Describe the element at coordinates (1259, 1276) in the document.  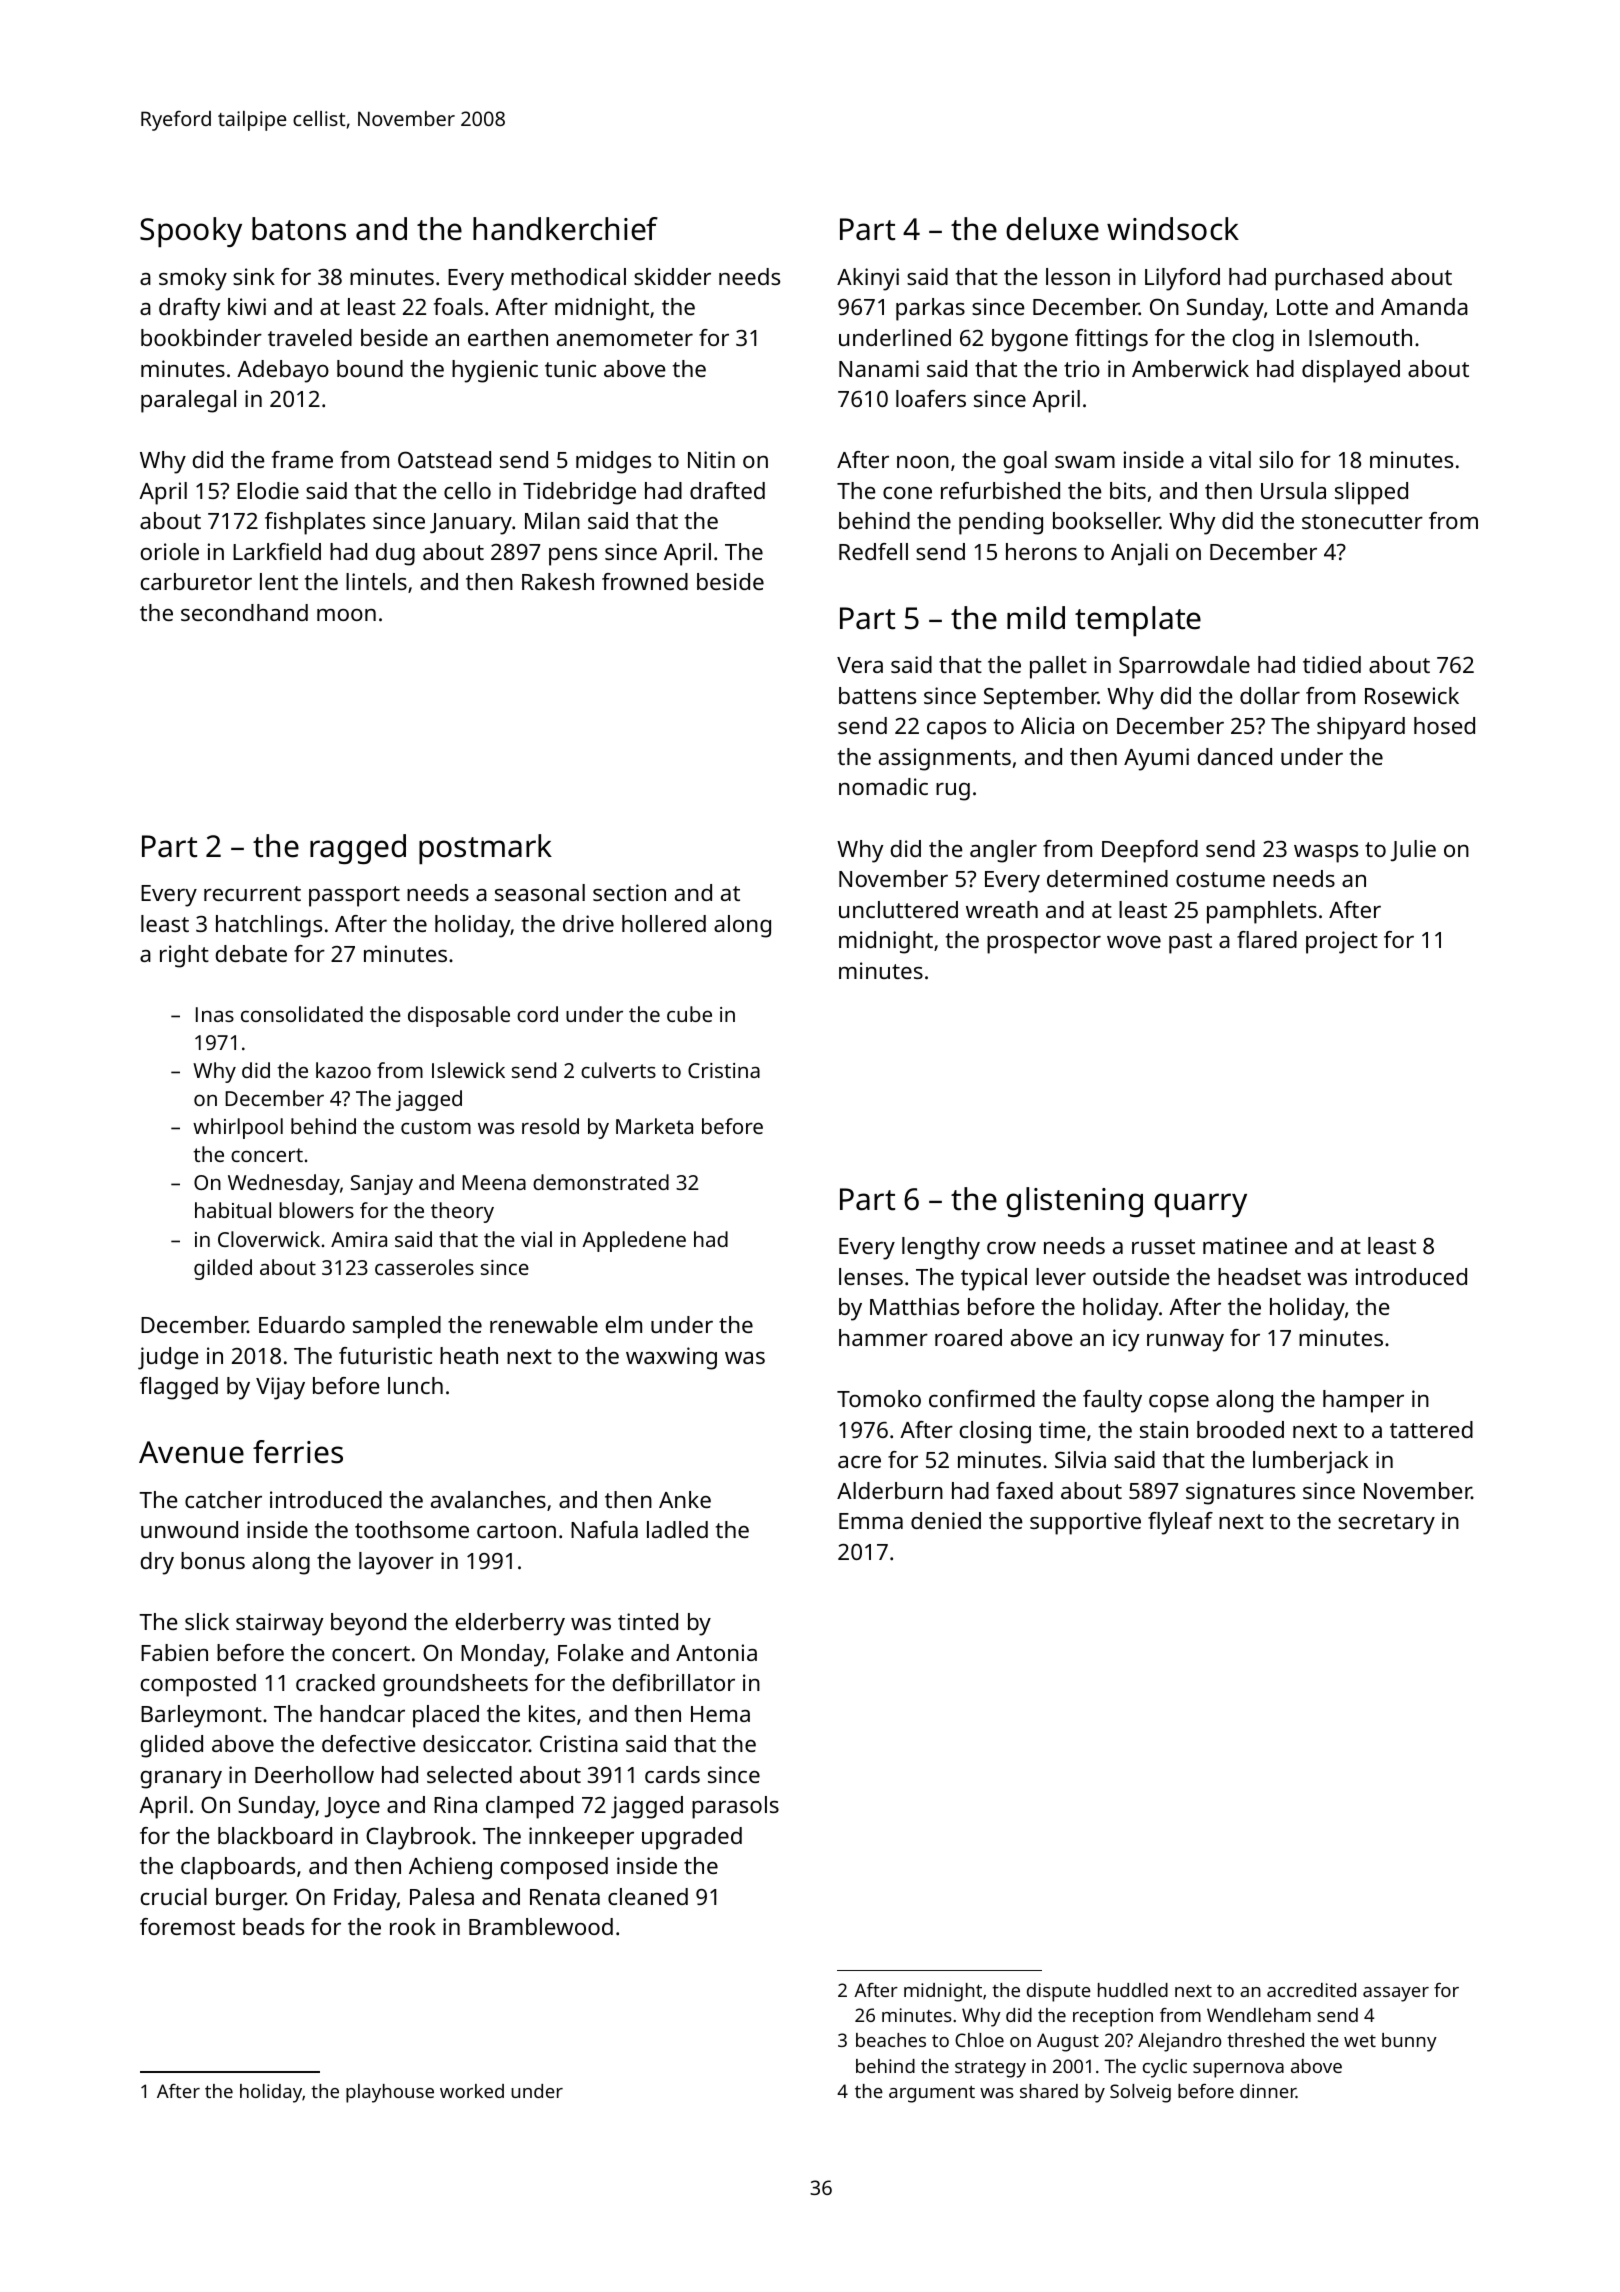
I see `headset` at that location.
